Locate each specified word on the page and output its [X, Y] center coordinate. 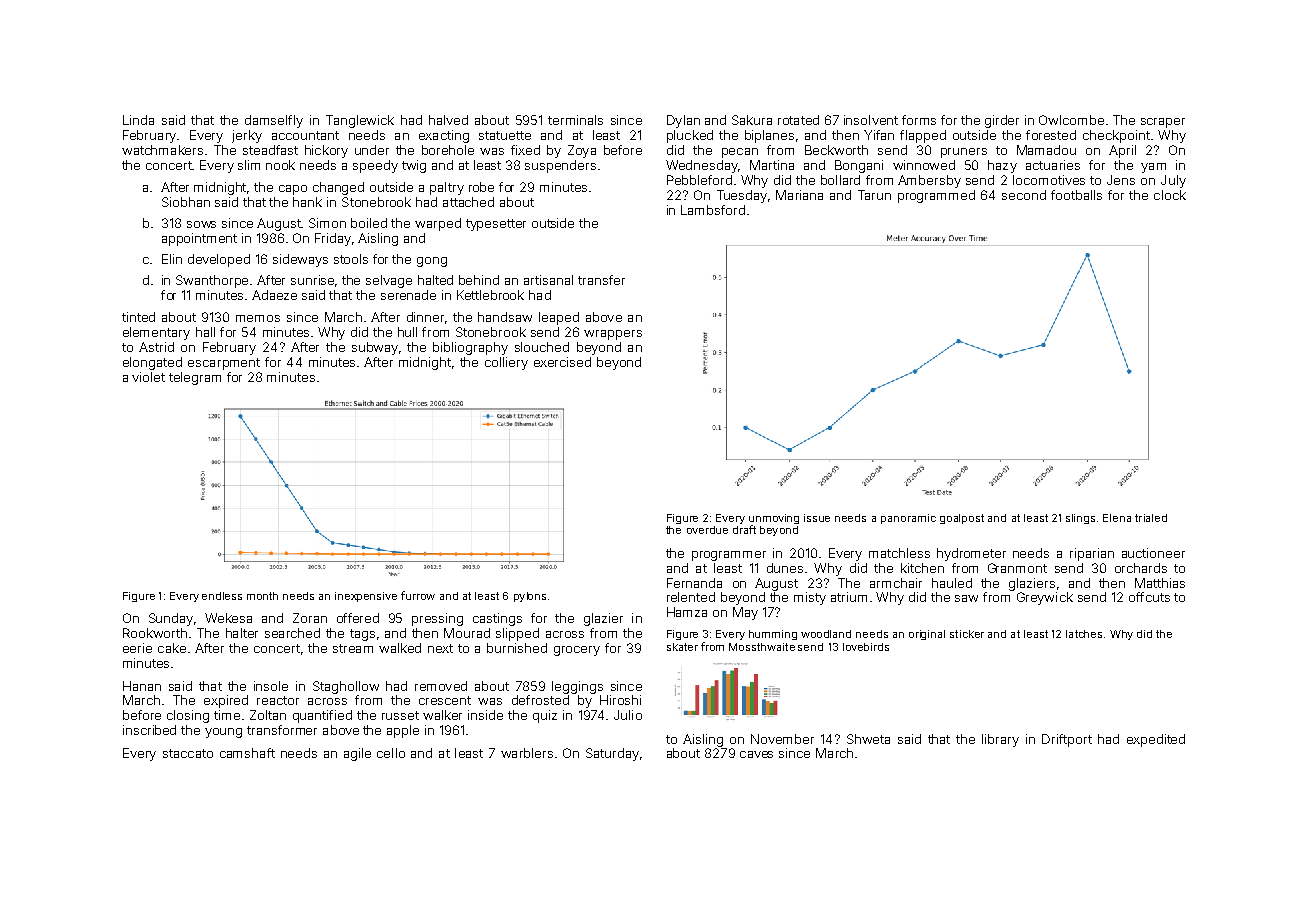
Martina [772, 165]
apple [403, 731]
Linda [138, 120]
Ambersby [929, 181]
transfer [601, 280]
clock [1170, 195]
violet [148, 377]
